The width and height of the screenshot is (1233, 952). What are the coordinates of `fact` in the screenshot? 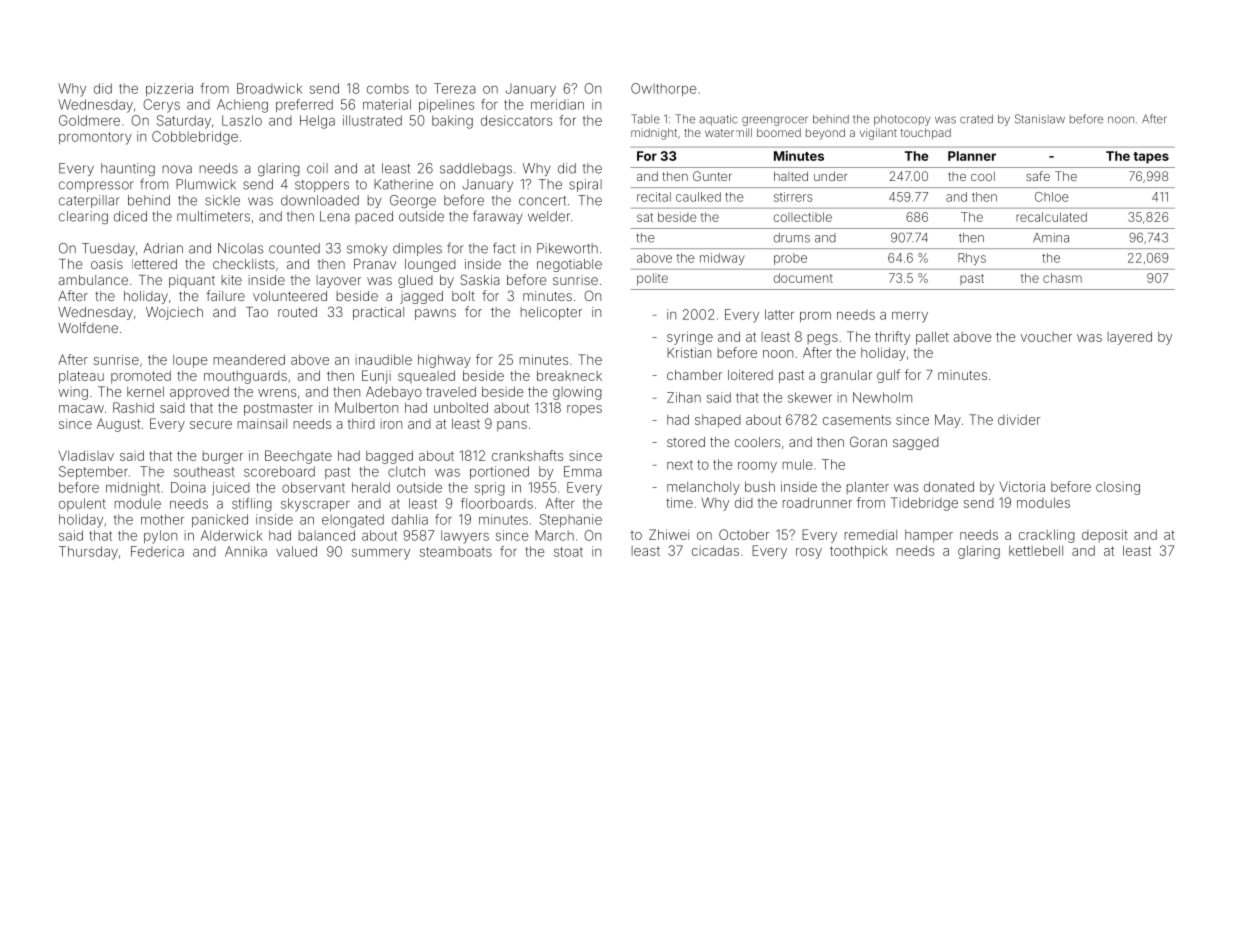 It's located at (504, 248).
